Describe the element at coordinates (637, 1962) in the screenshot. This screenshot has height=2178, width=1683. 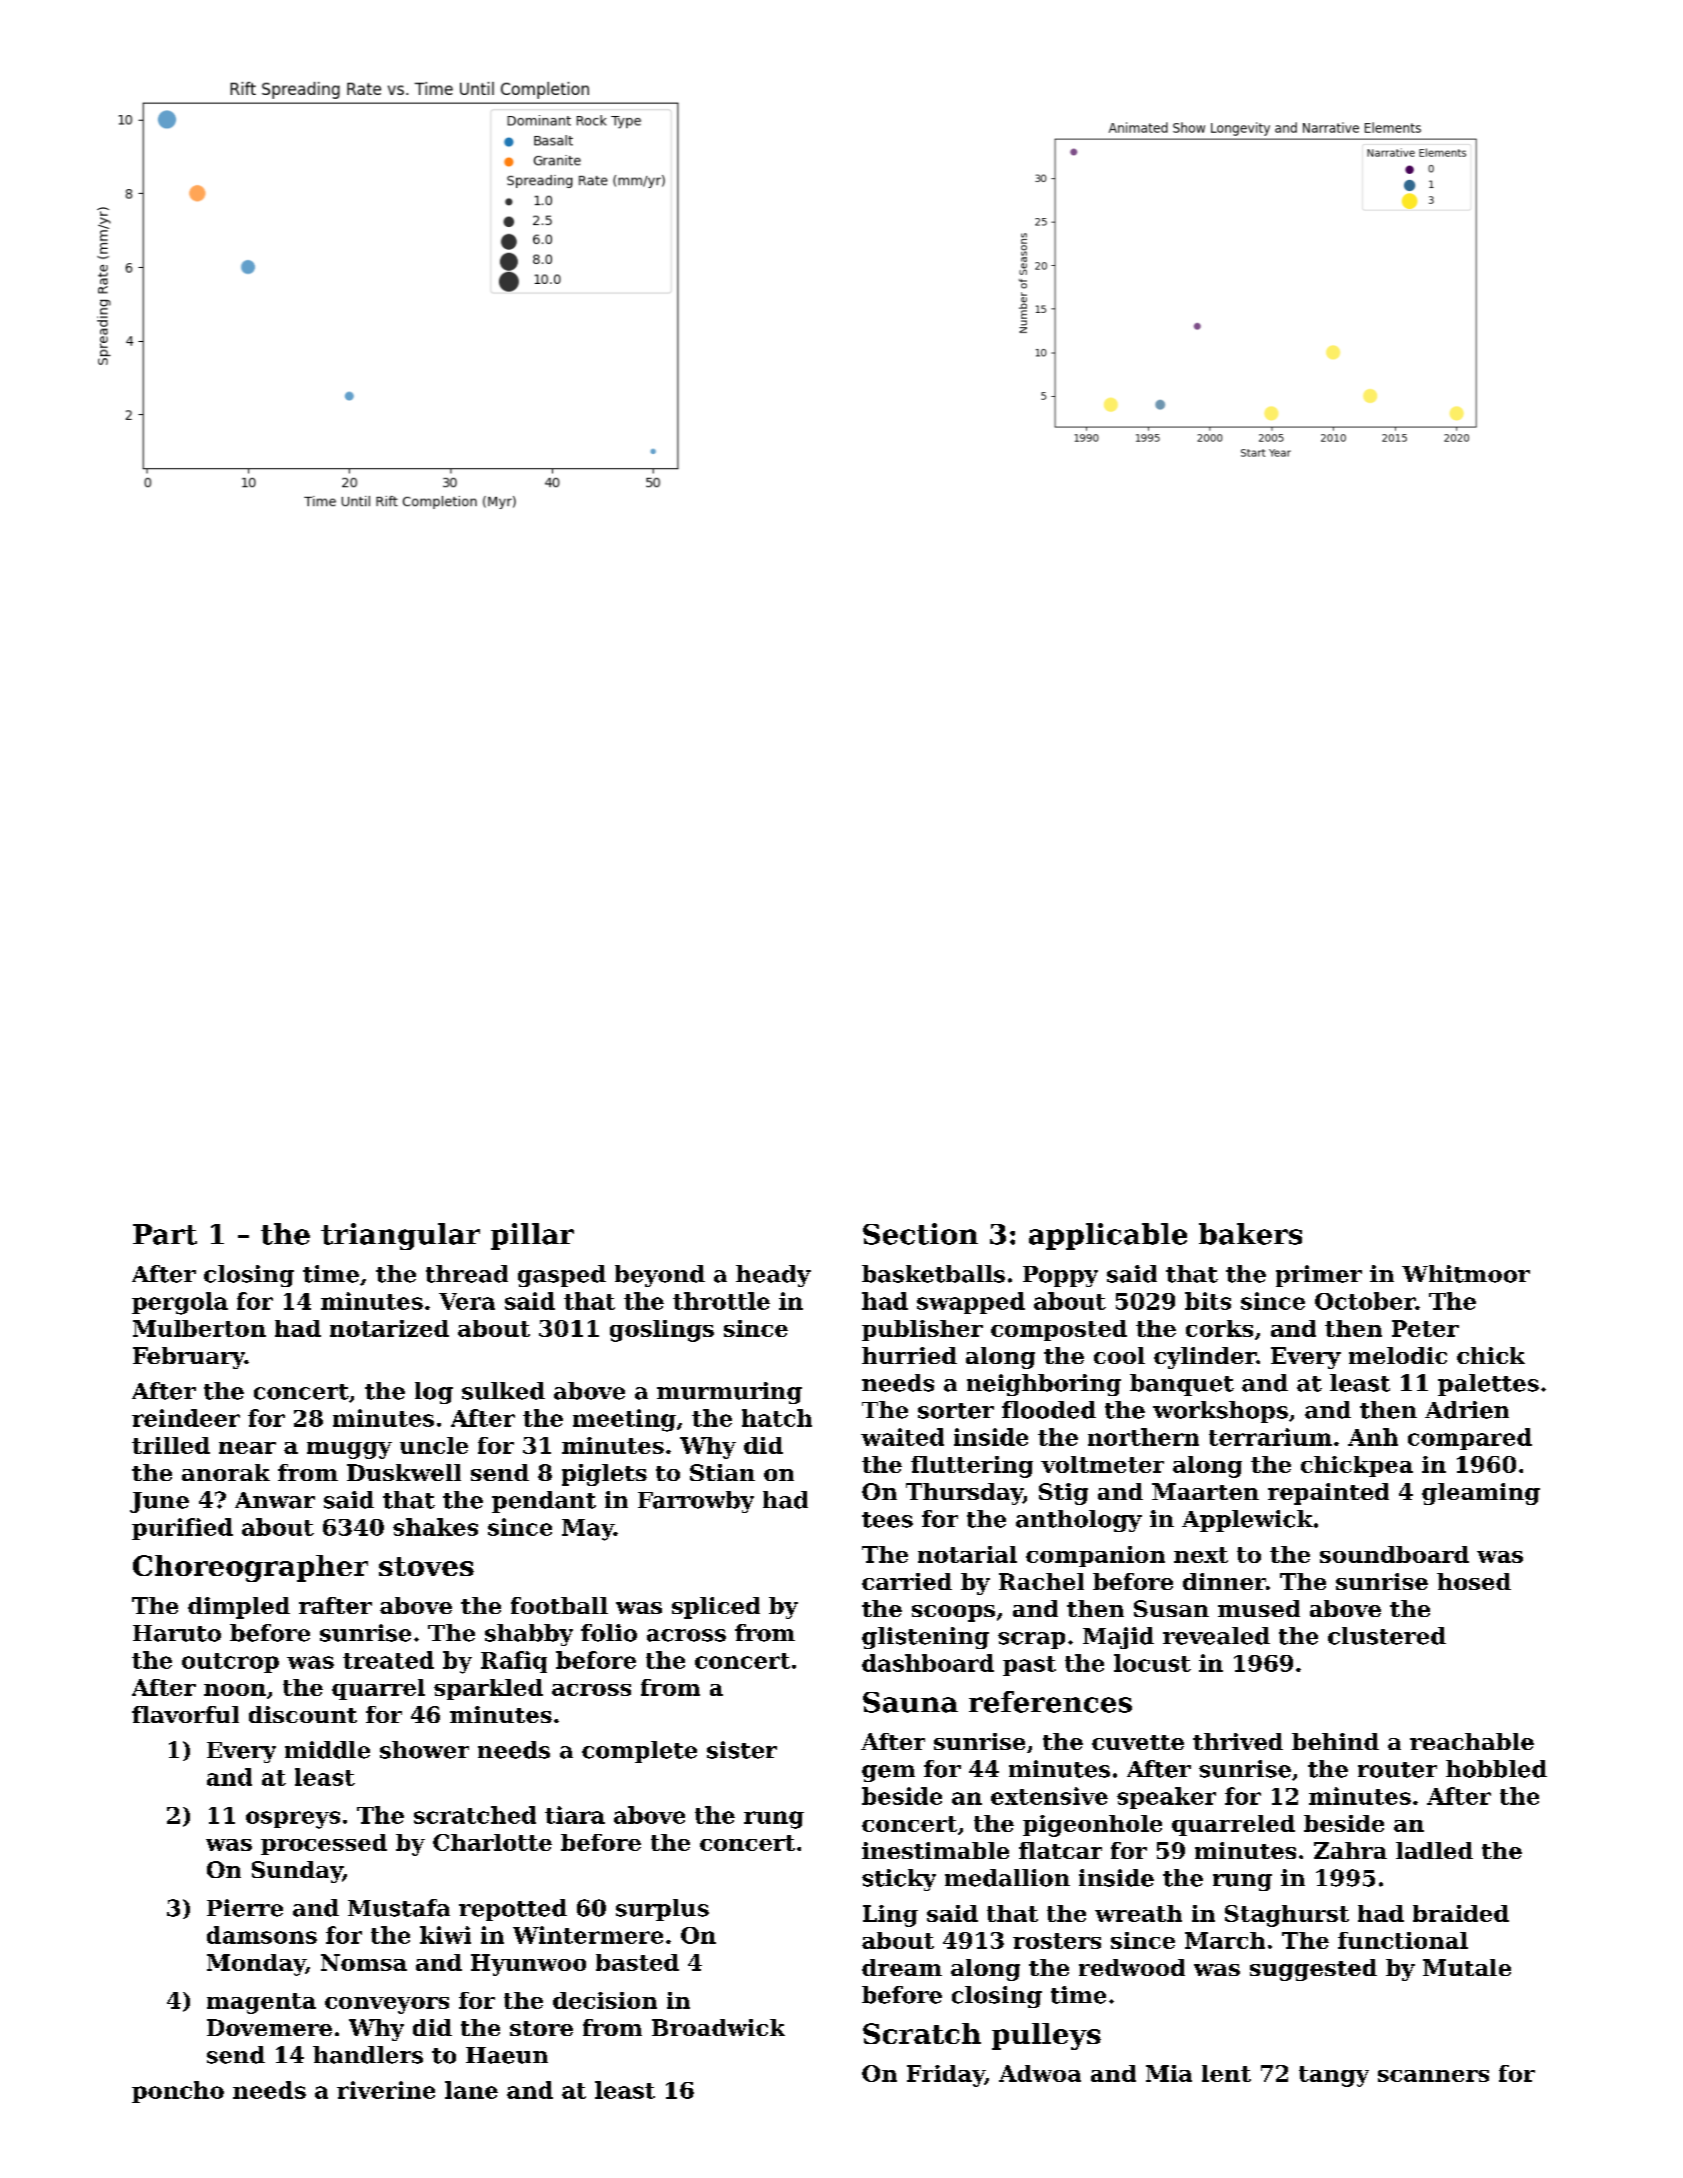
I see `basted` at that location.
